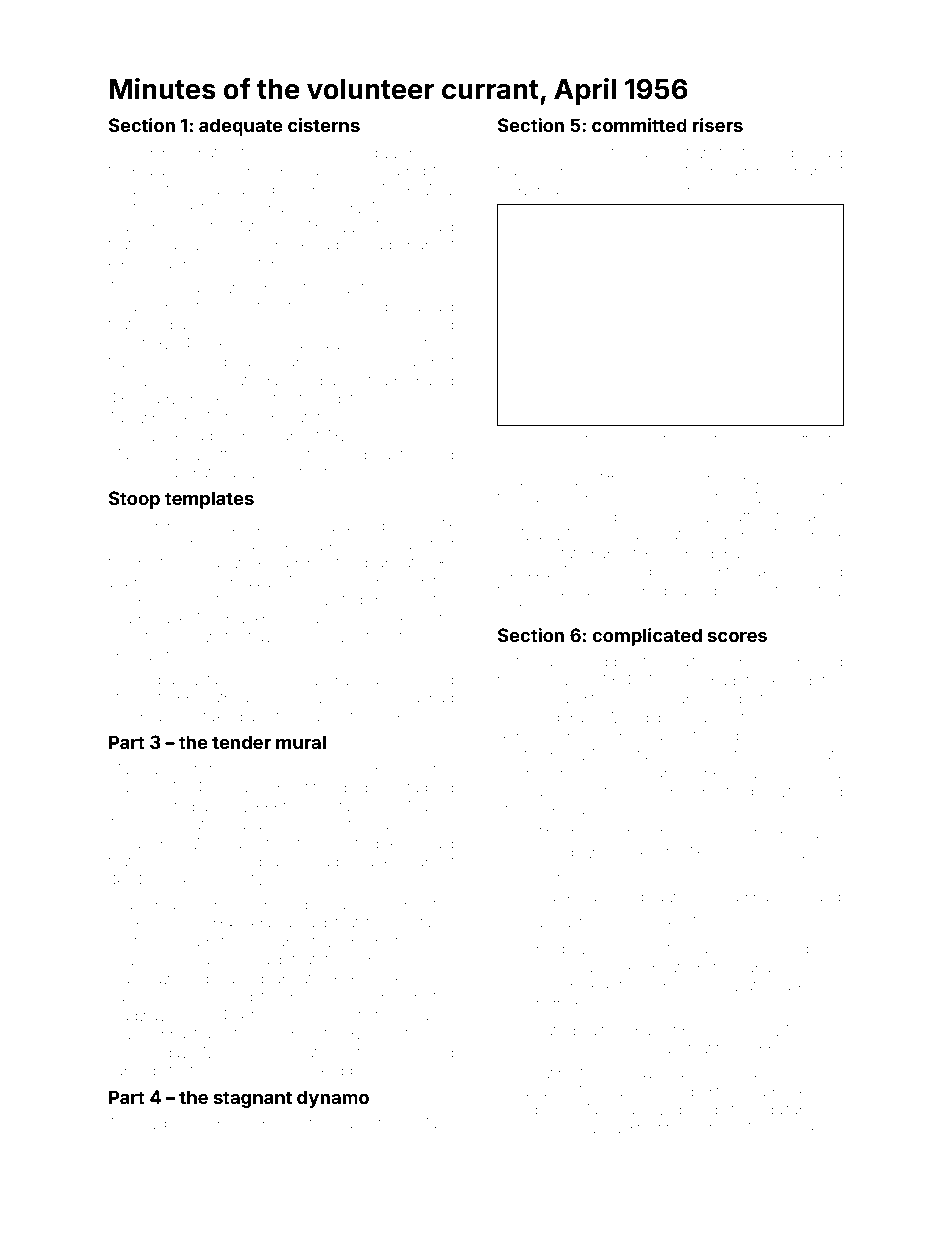  What do you see at coordinates (782, 899) in the screenshot?
I see `payment` at bounding box center [782, 899].
